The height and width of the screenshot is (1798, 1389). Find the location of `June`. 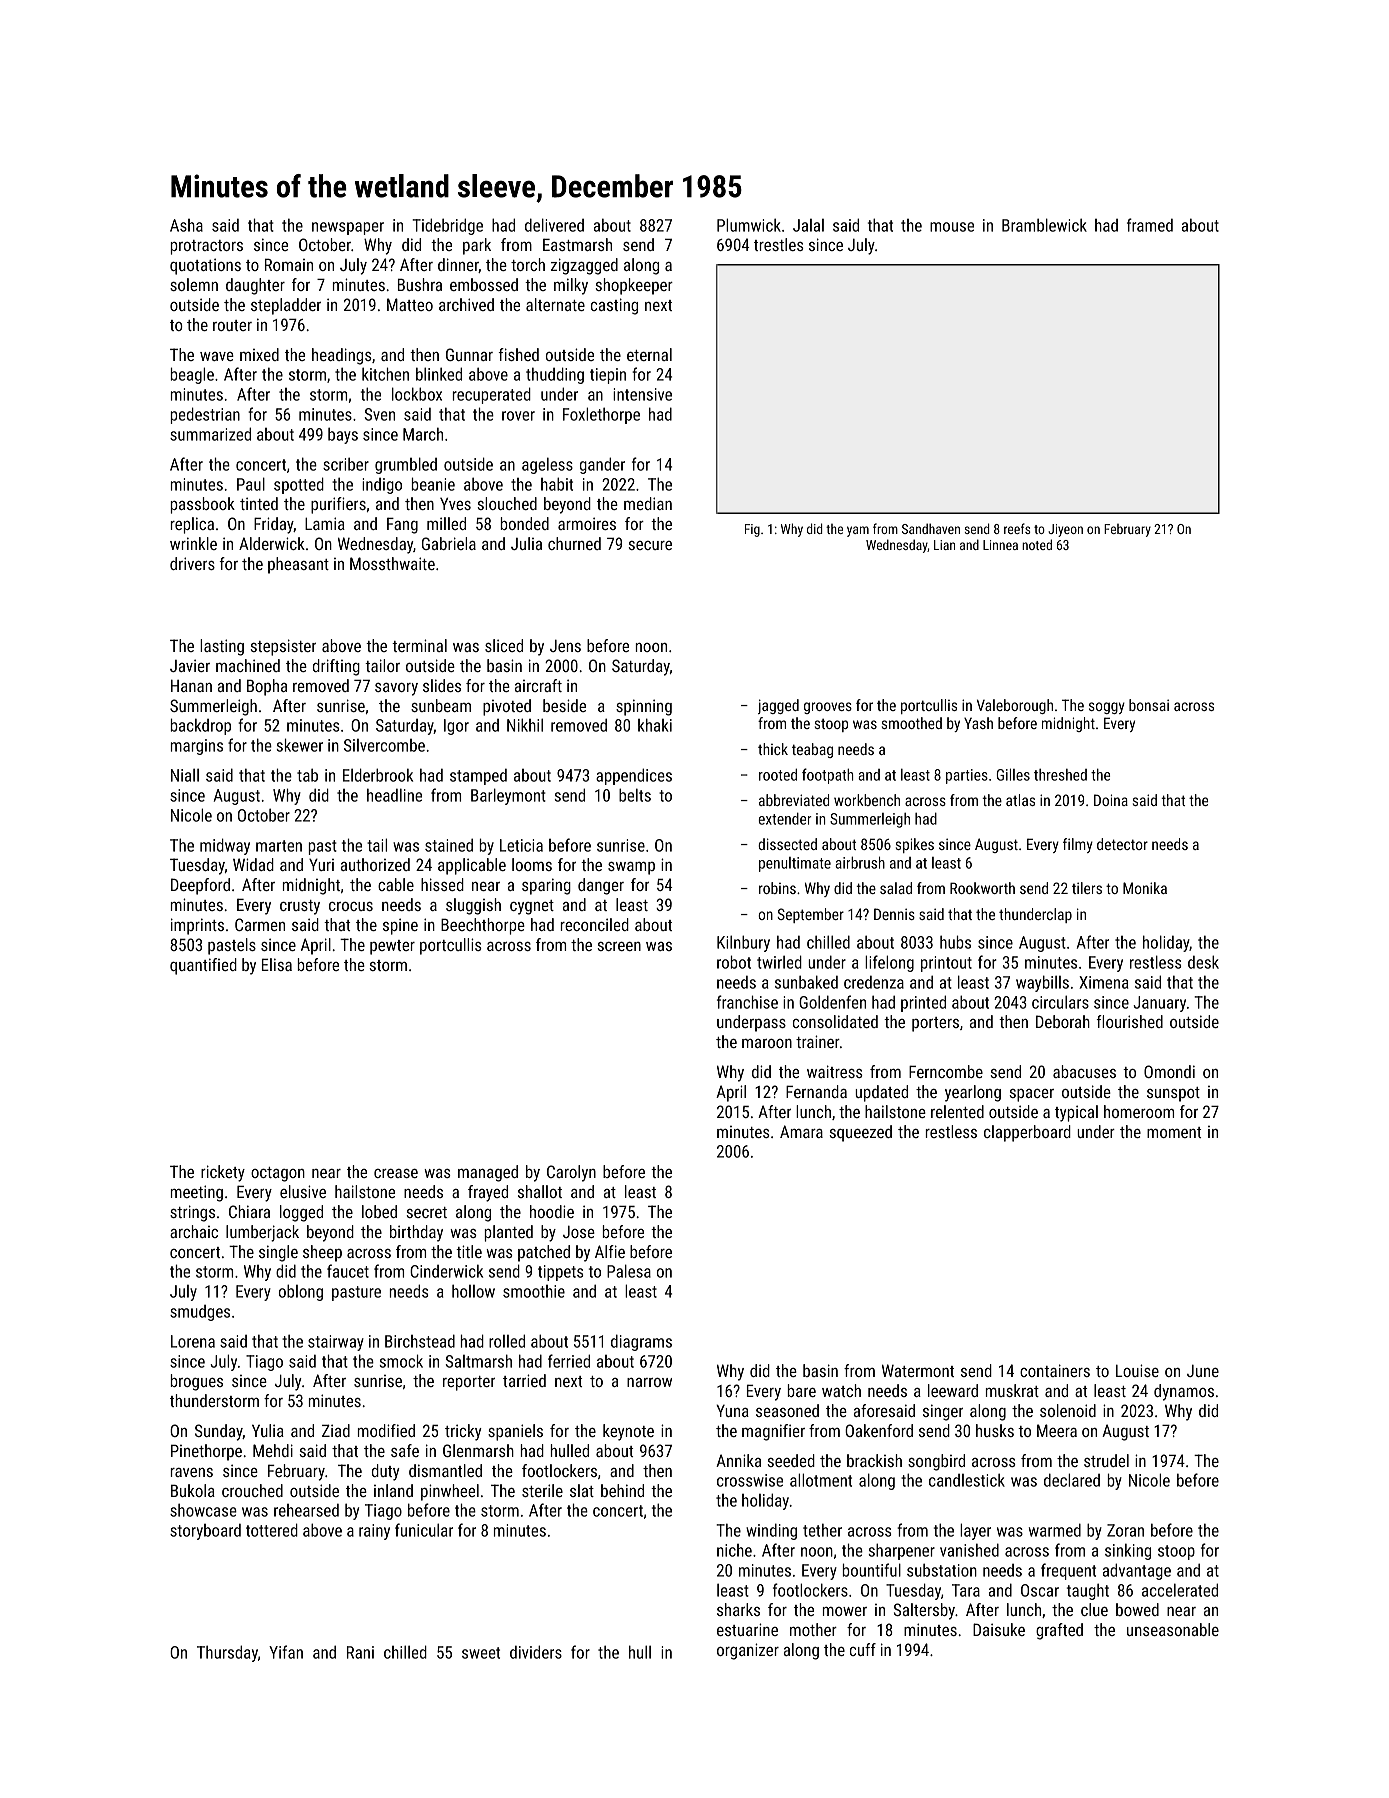

June is located at coordinates (1203, 1371).
